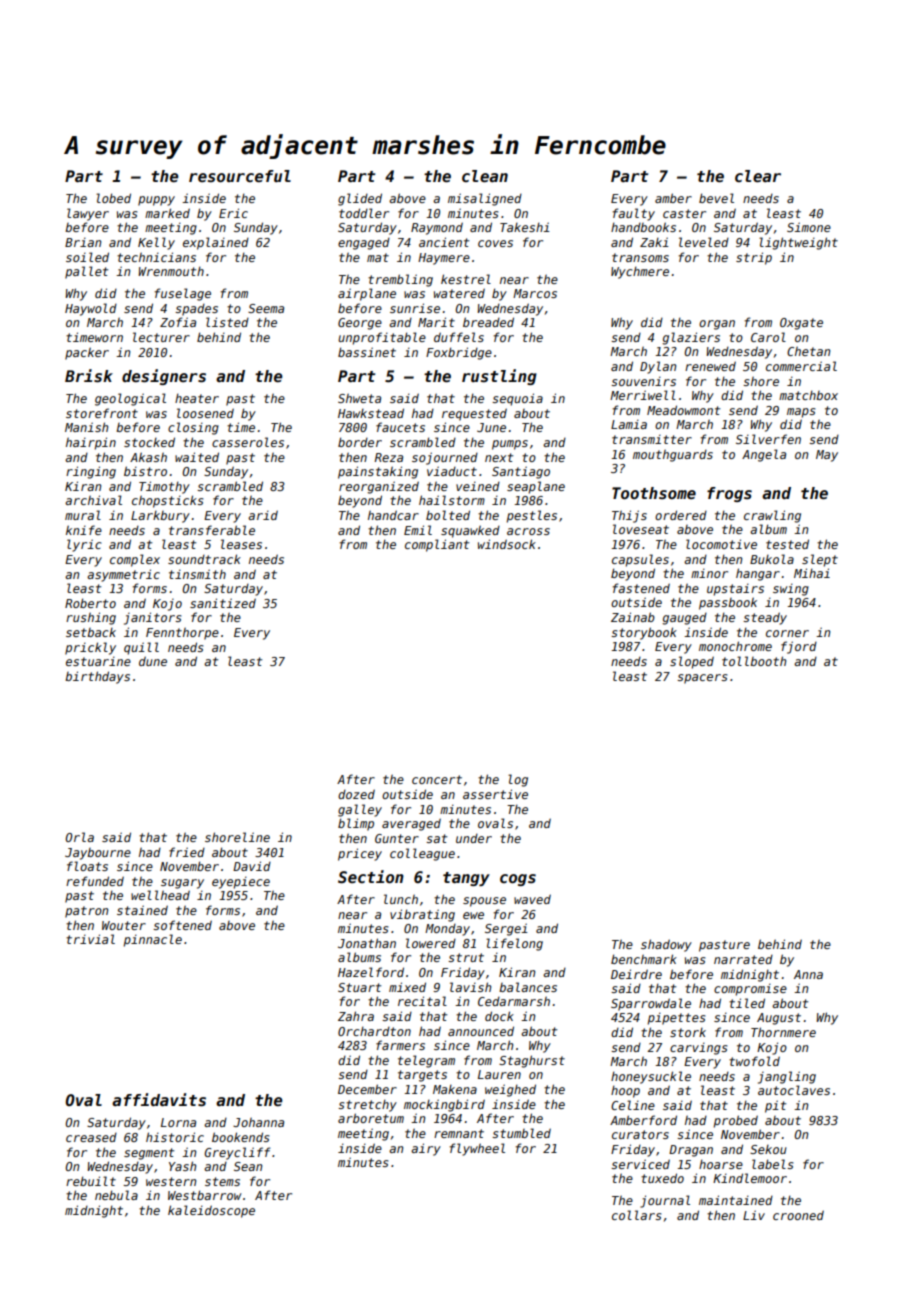 The height and width of the image is (1316, 908). What do you see at coordinates (743, 959) in the image?
I see `narrated` at bounding box center [743, 959].
